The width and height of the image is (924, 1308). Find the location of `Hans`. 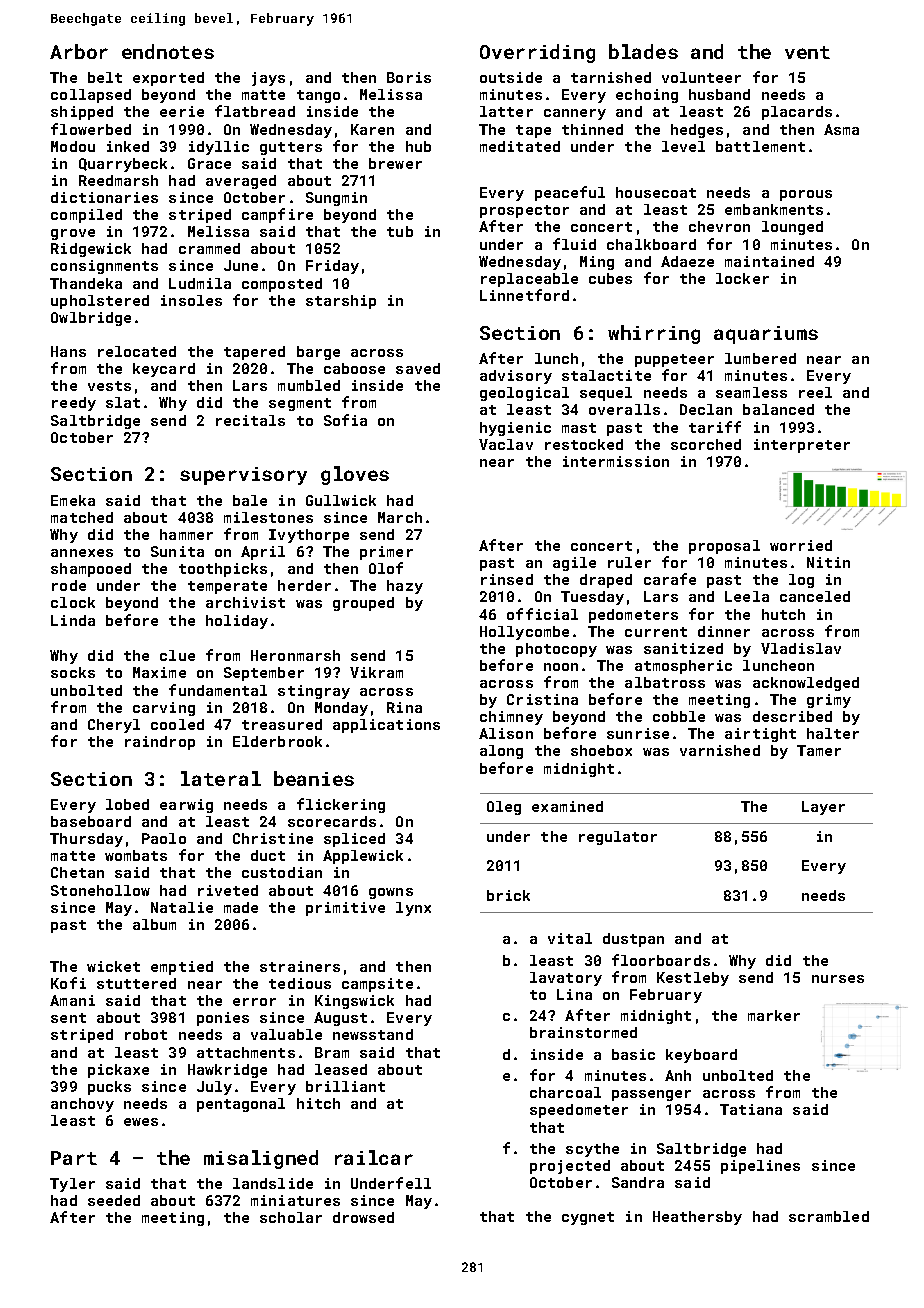

Hans is located at coordinates (68, 351).
